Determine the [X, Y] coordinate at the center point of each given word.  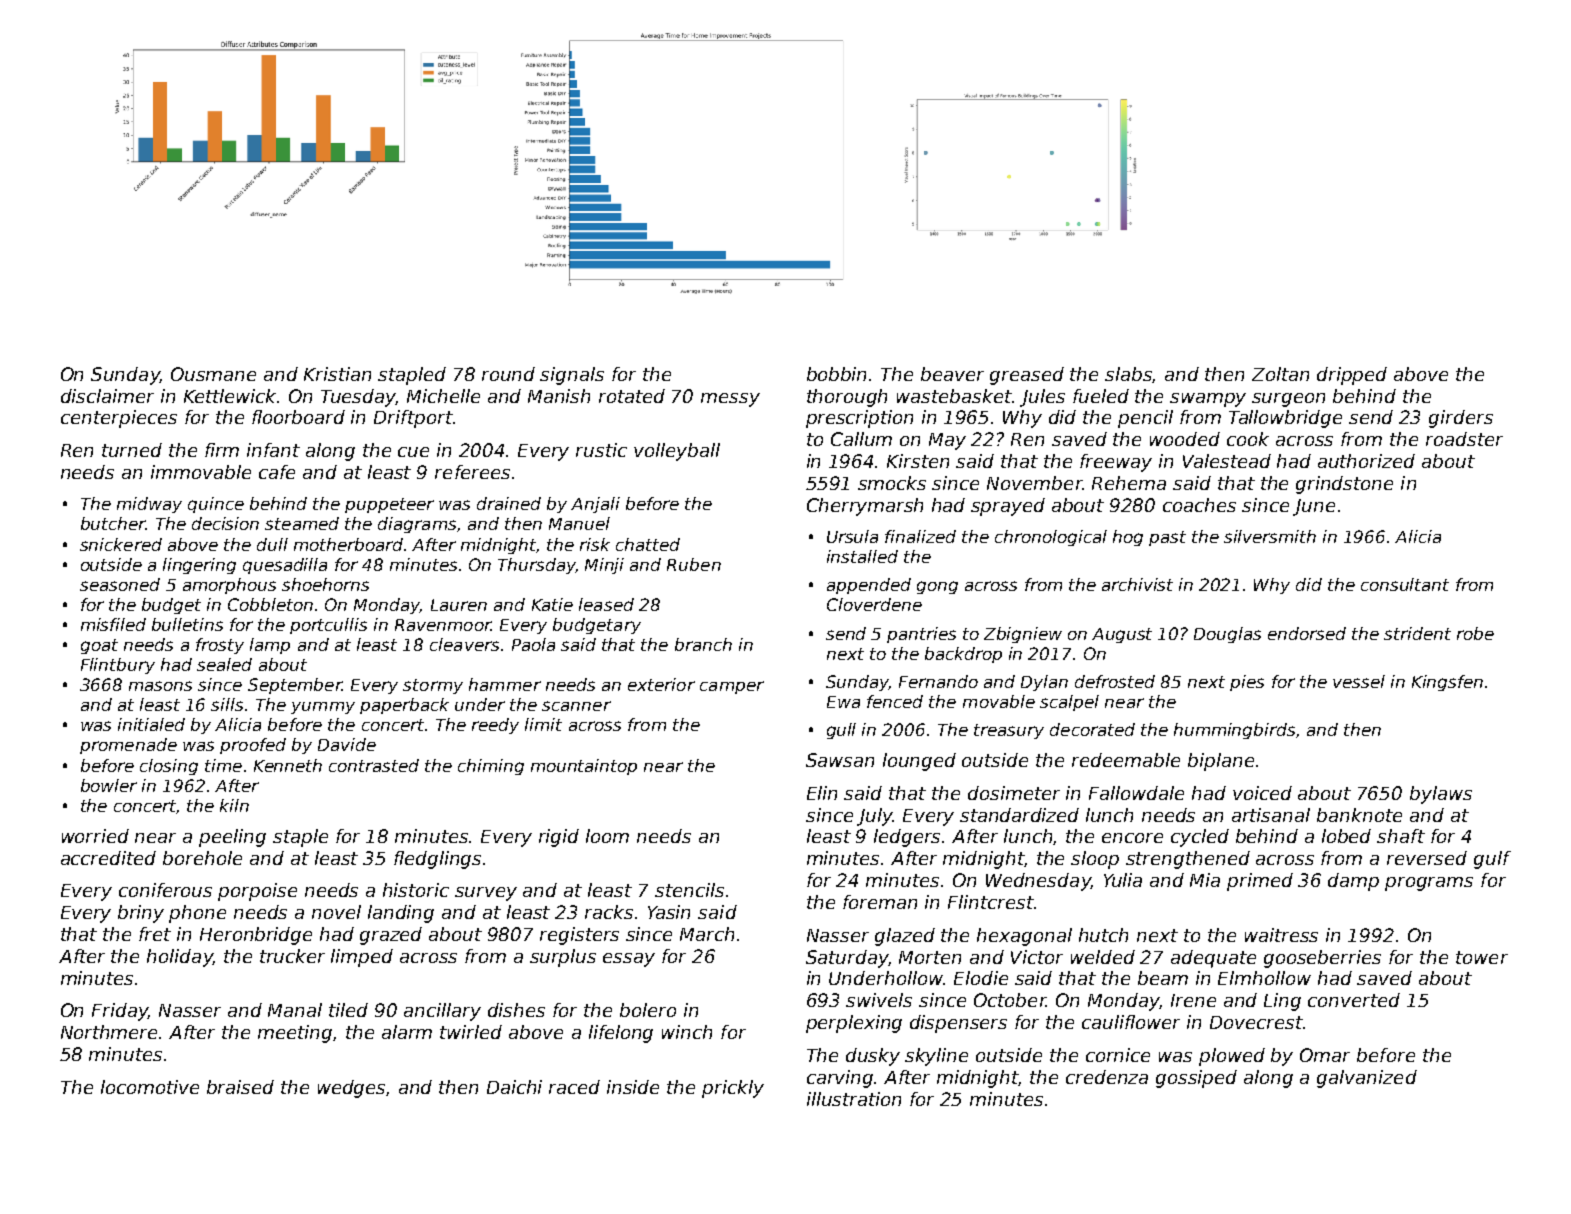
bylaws [1441, 795]
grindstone [1344, 485]
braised [240, 1087]
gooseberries [1322, 959]
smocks [892, 483]
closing [169, 767]
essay [629, 960]
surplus [563, 958]
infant [273, 450]
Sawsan [840, 760]
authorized [1366, 461]
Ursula [852, 536]
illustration [854, 1099]
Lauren [459, 605]
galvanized [1367, 1079]
